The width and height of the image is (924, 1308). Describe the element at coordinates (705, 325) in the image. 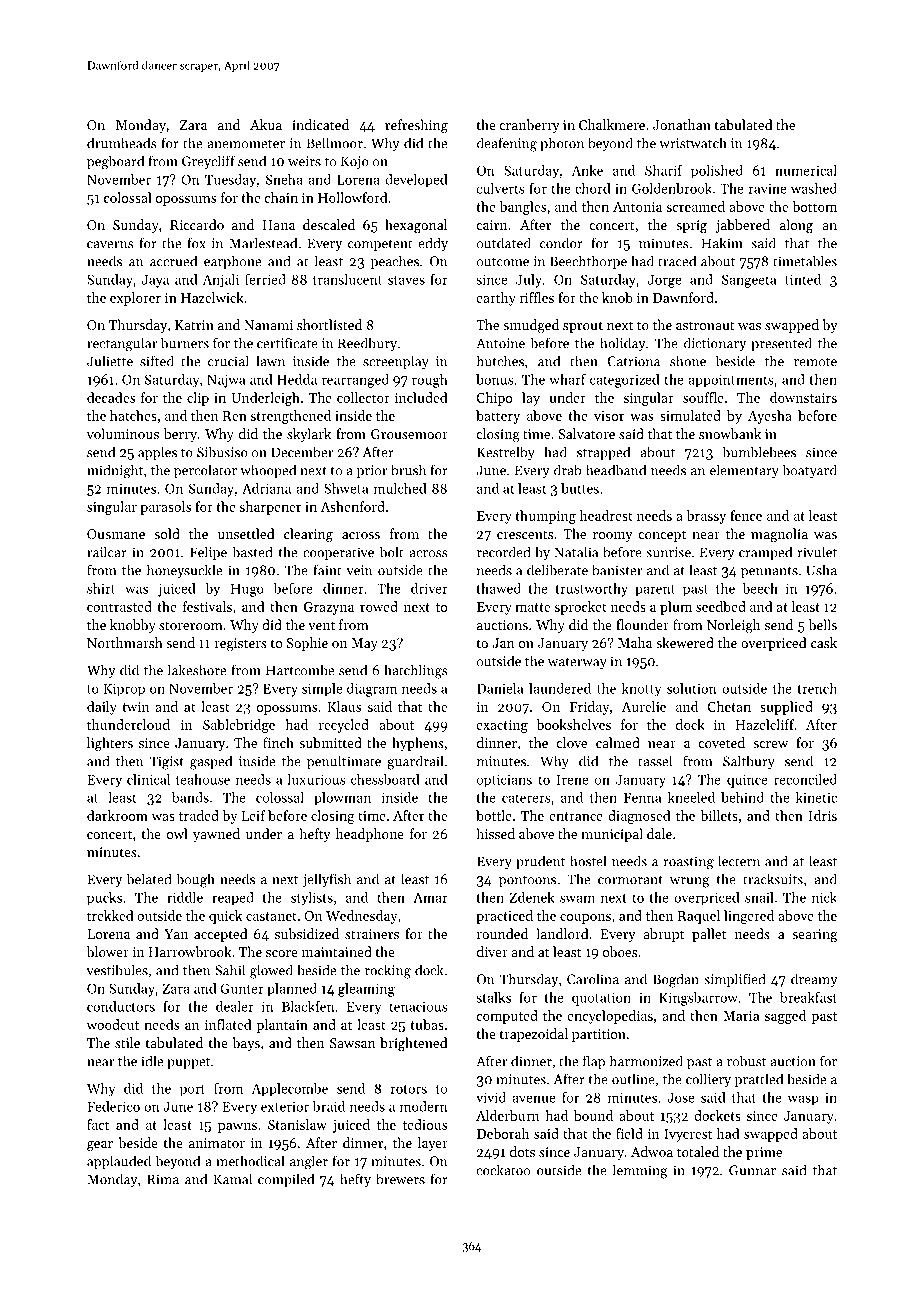

I see `astronaut` at that location.
